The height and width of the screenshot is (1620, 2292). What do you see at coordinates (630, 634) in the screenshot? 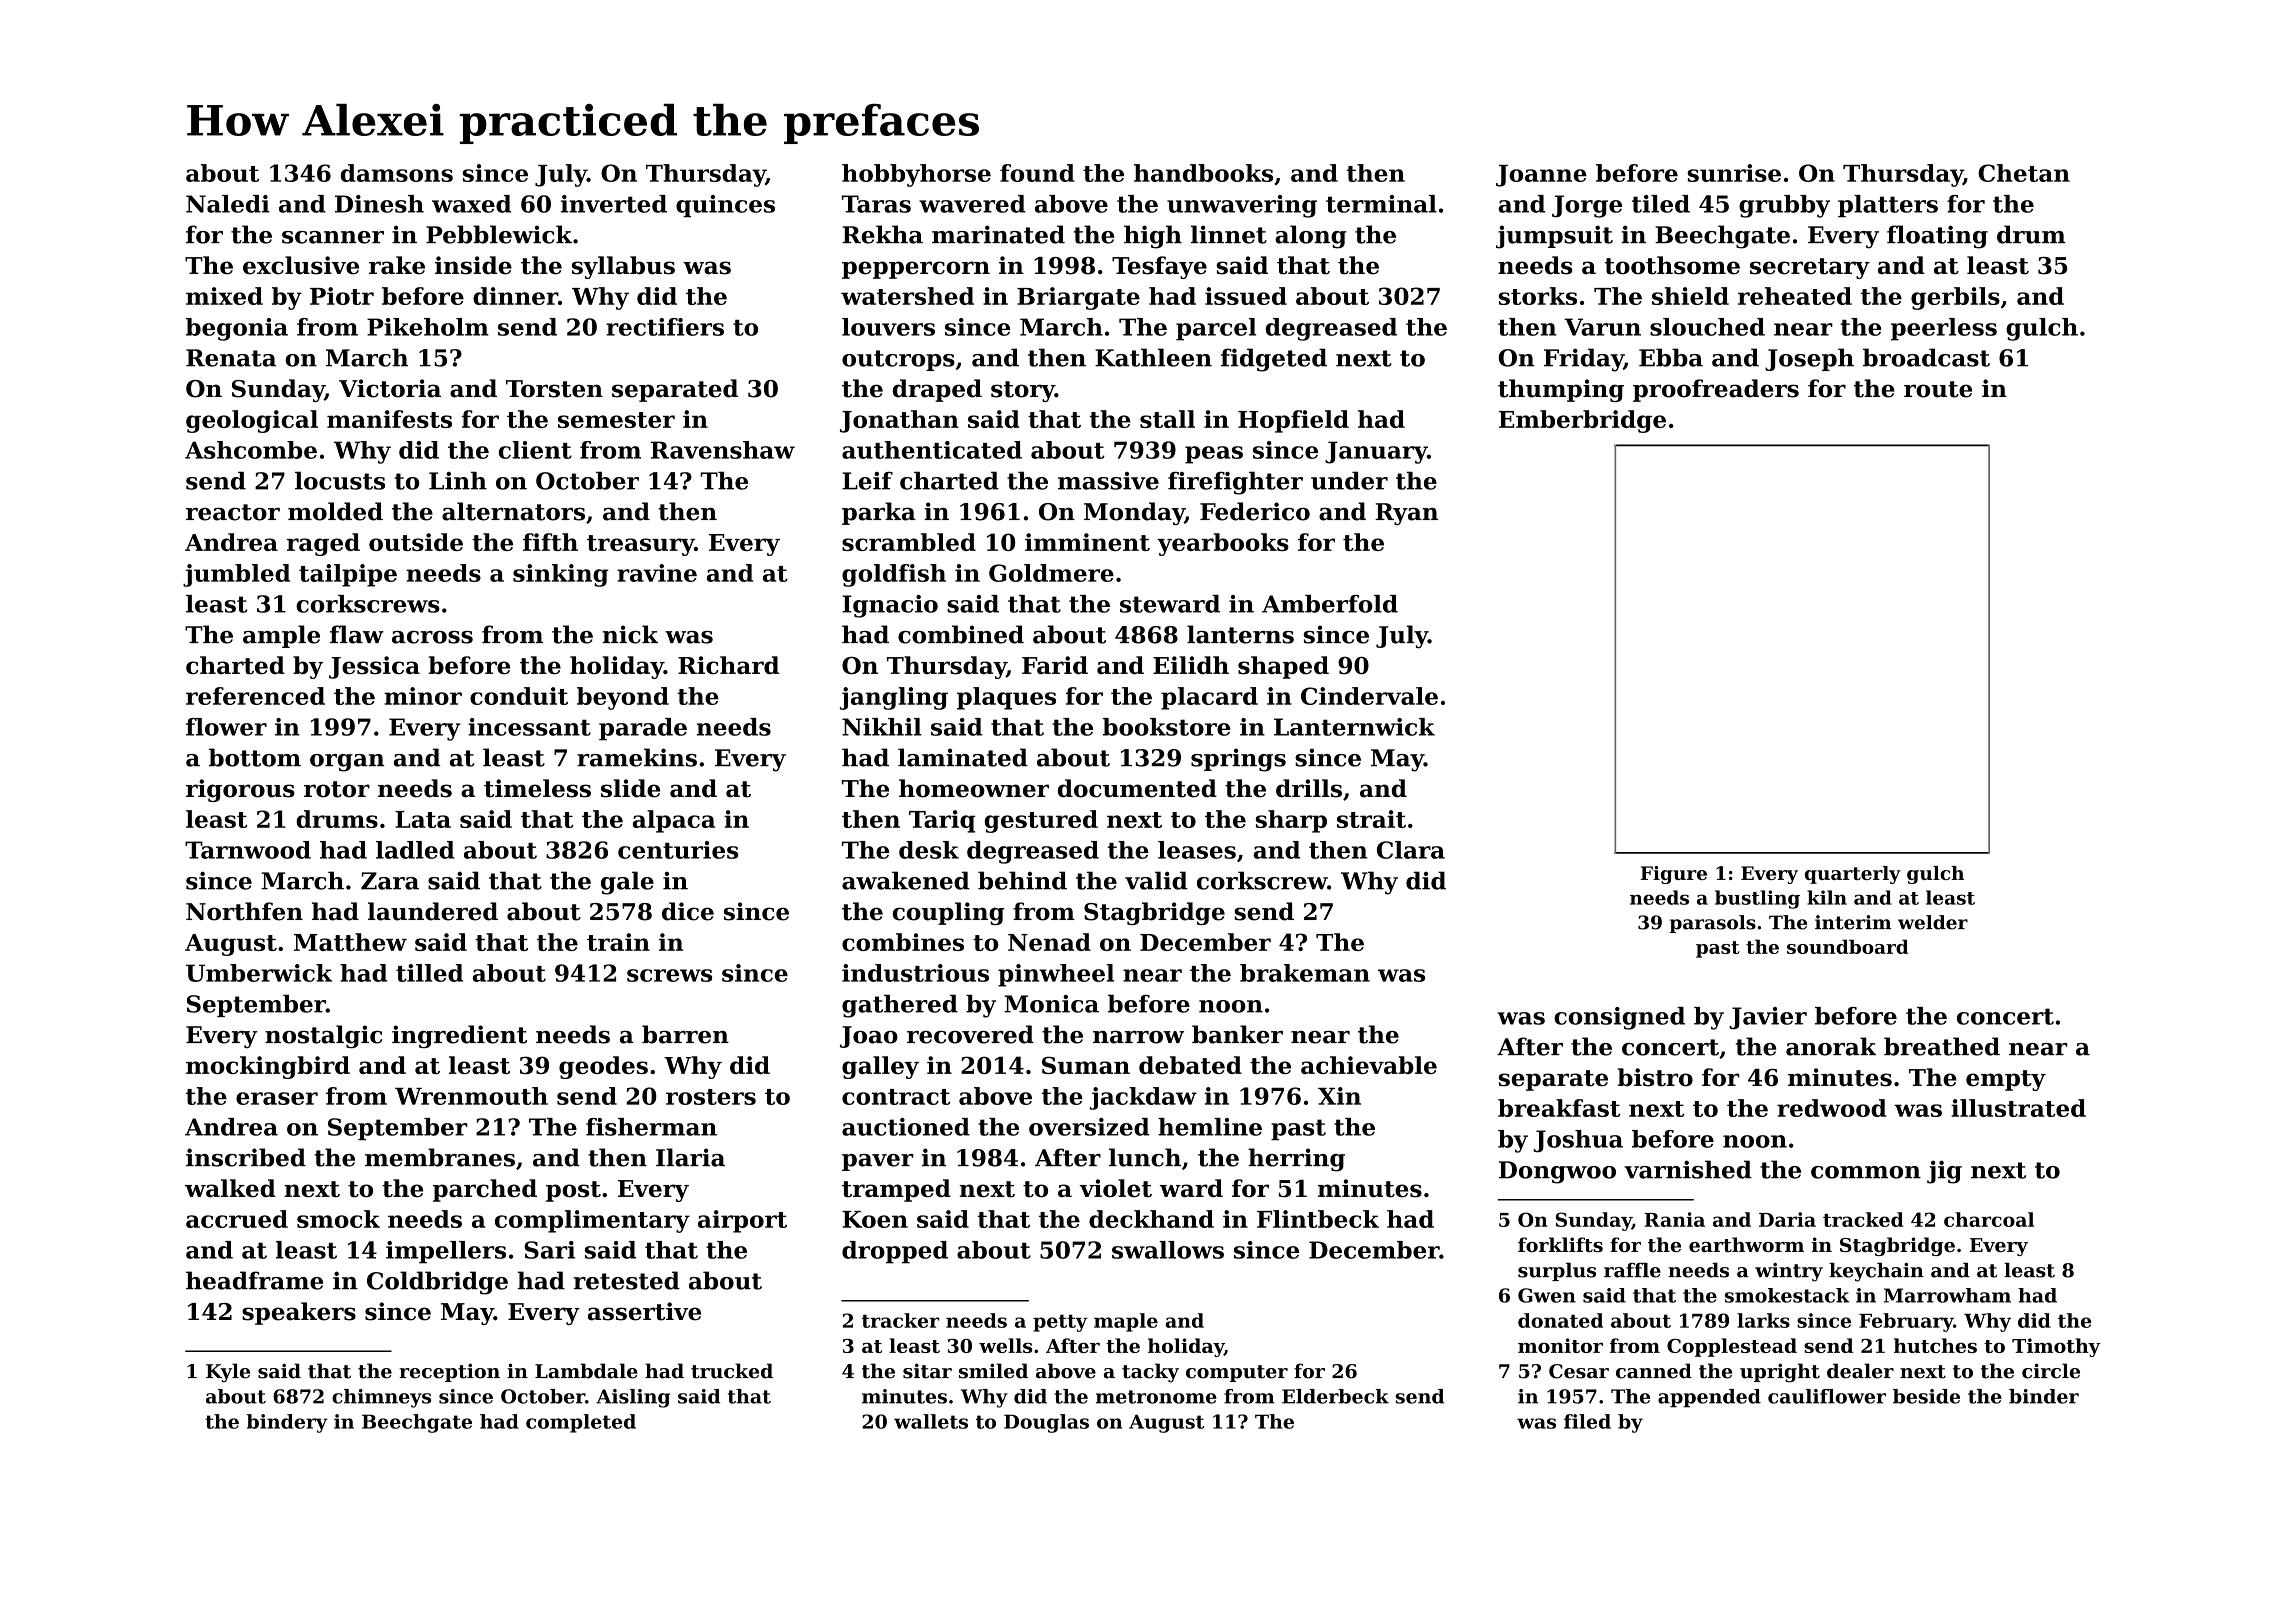
I see `nick` at bounding box center [630, 634].
